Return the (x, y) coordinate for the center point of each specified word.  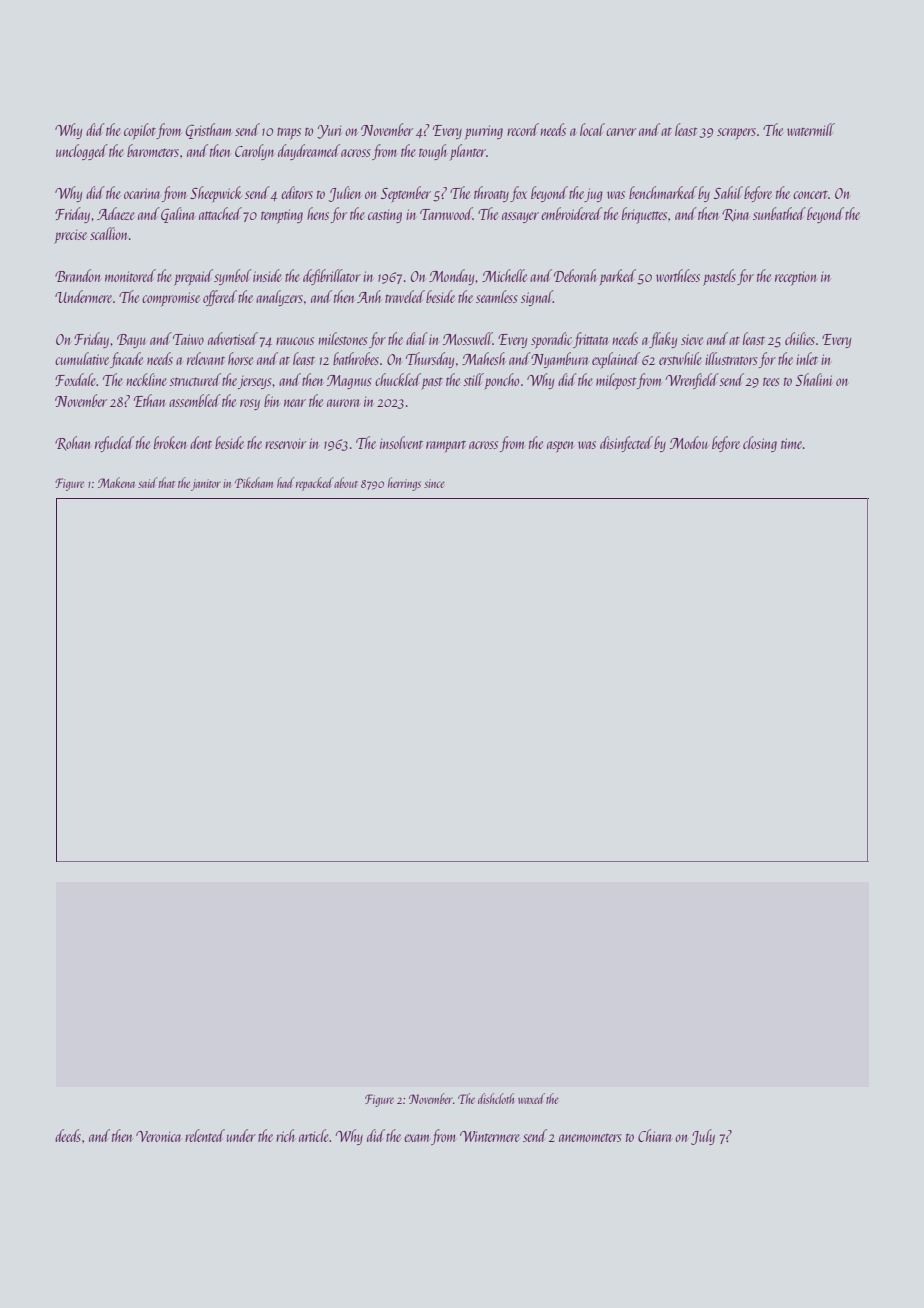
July (703, 1137)
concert (810, 194)
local (592, 129)
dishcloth (496, 1098)
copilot (140, 131)
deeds (68, 1135)
